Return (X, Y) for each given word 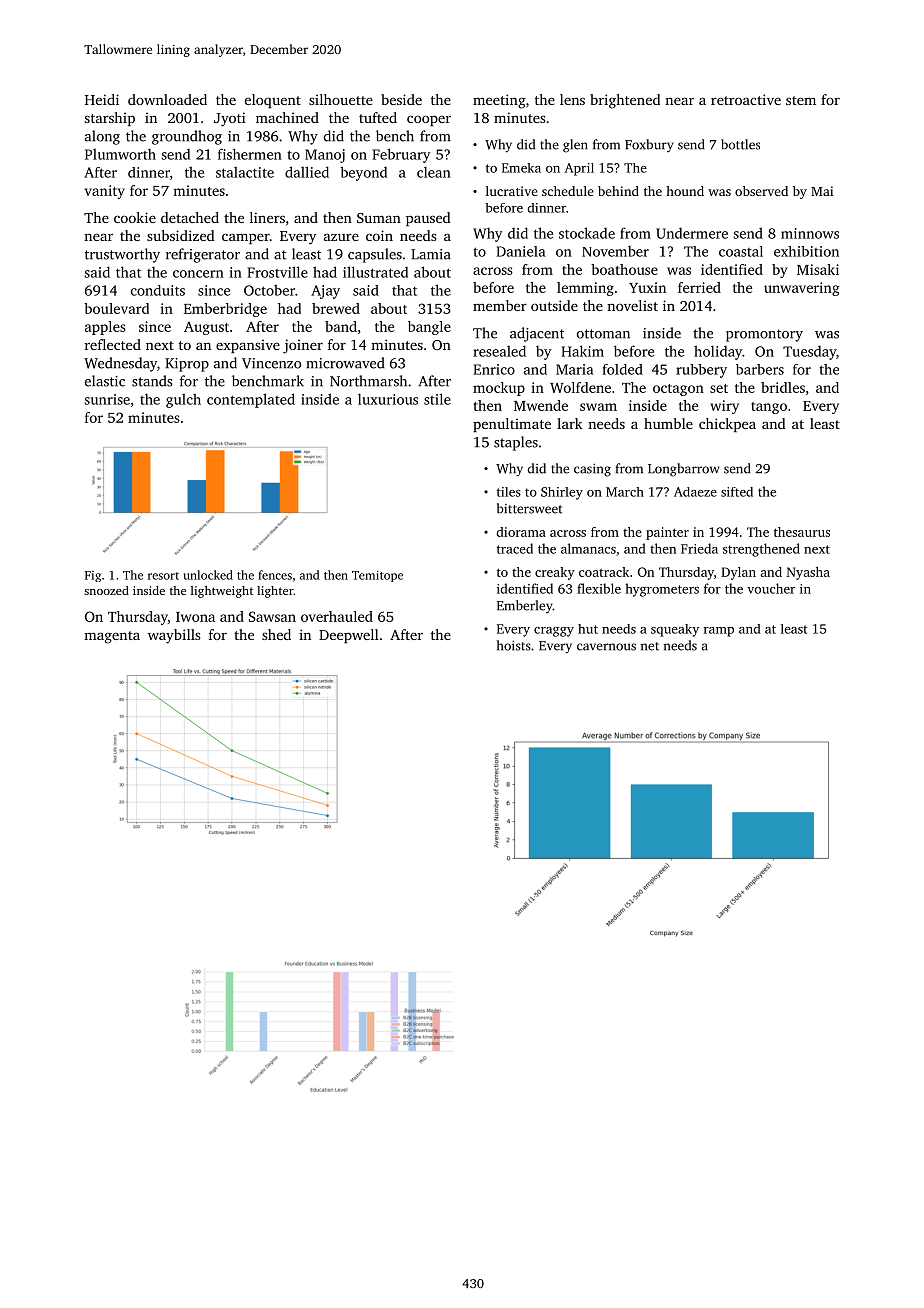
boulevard (116, 308)
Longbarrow (683, 470)
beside (401, 99)
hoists (514, 645)
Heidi (102, 99)
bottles (740, 144)
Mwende (541, 405)
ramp (719, 632)
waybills (174, 636)
